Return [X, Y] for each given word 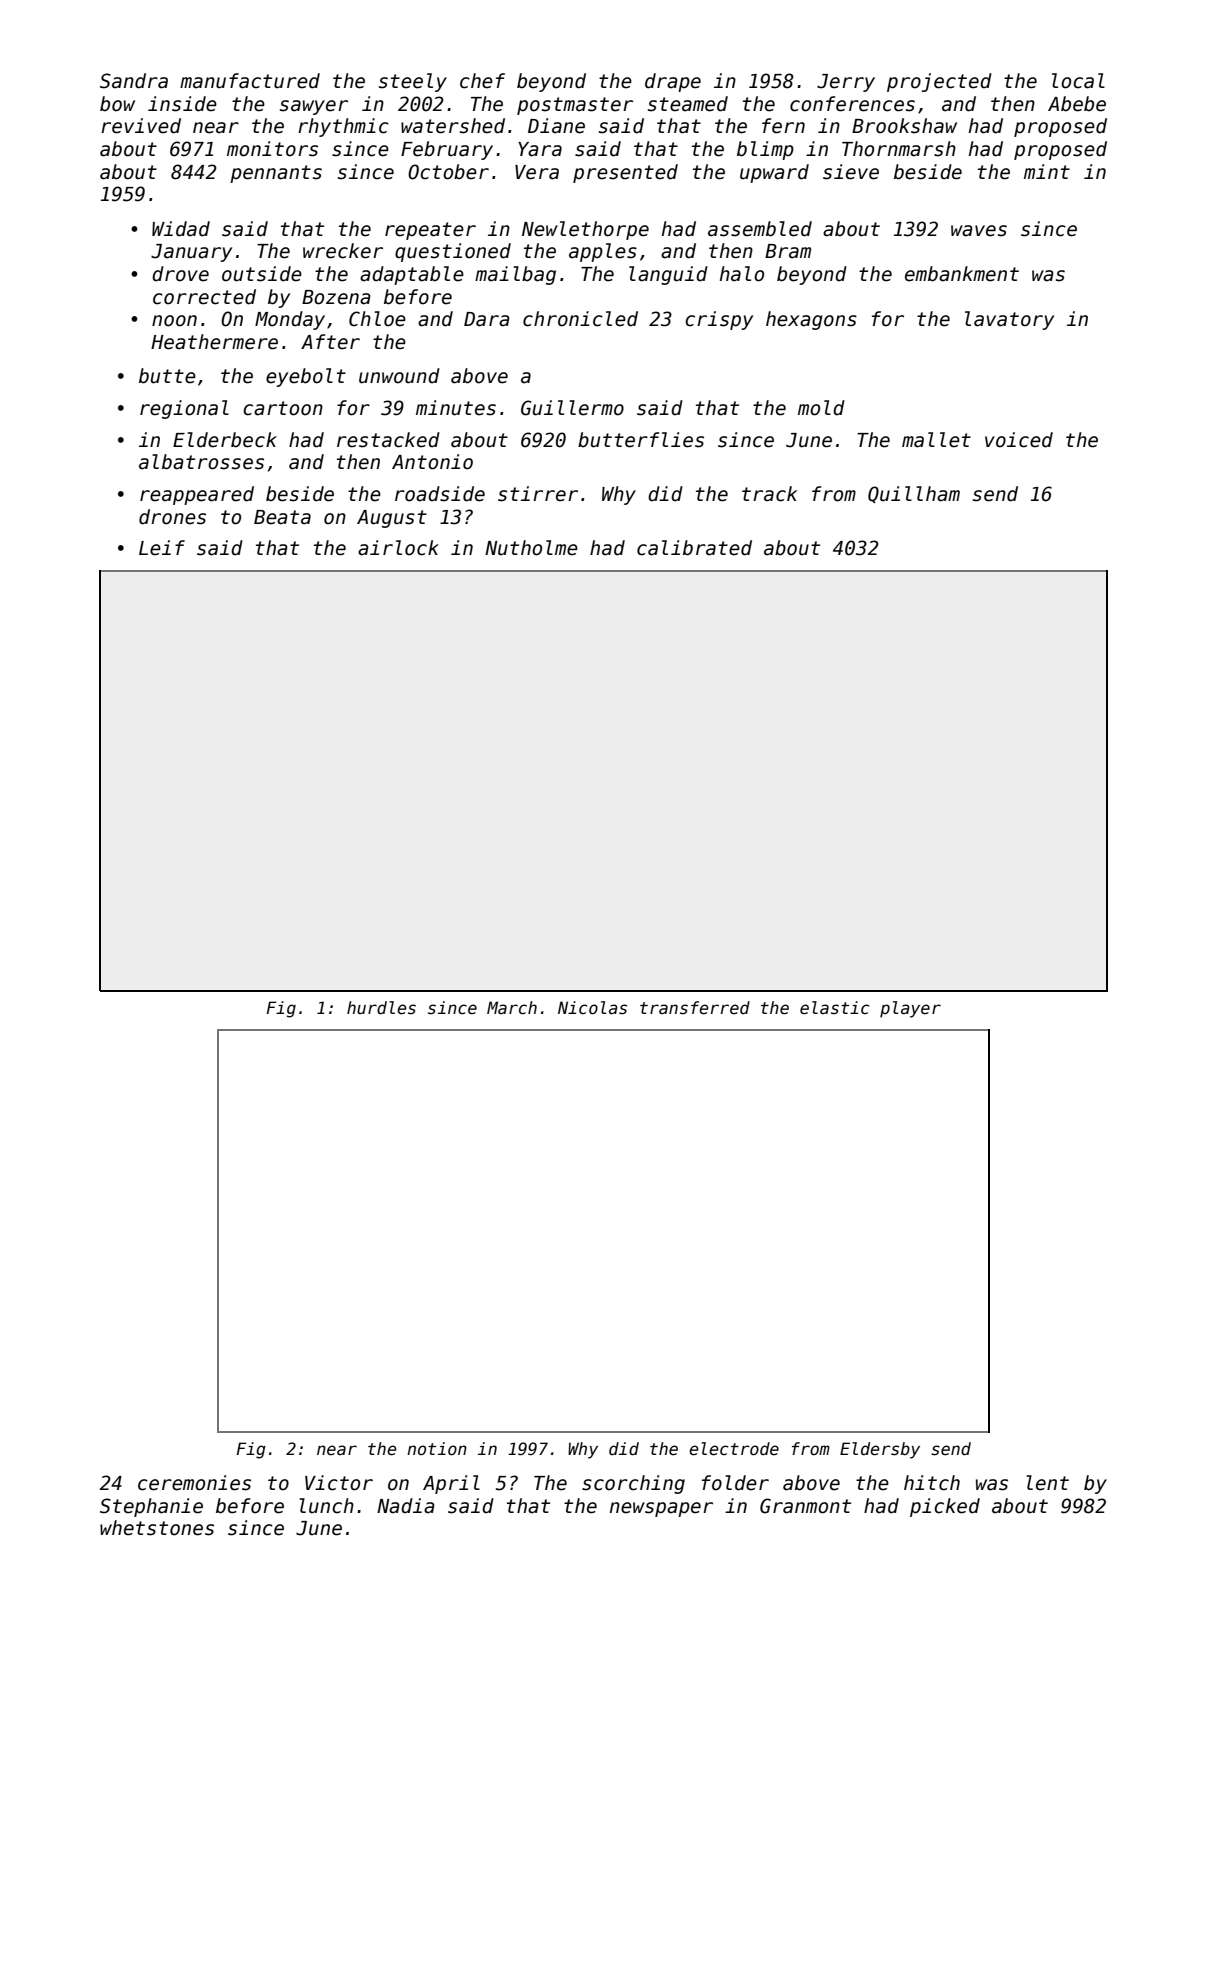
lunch [326, 1506]
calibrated [694, 548]
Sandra [134, 81]
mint [1047, 171]
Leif [162, 548]
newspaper [661, 1509]
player [910, 1009]
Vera [537, 172]
